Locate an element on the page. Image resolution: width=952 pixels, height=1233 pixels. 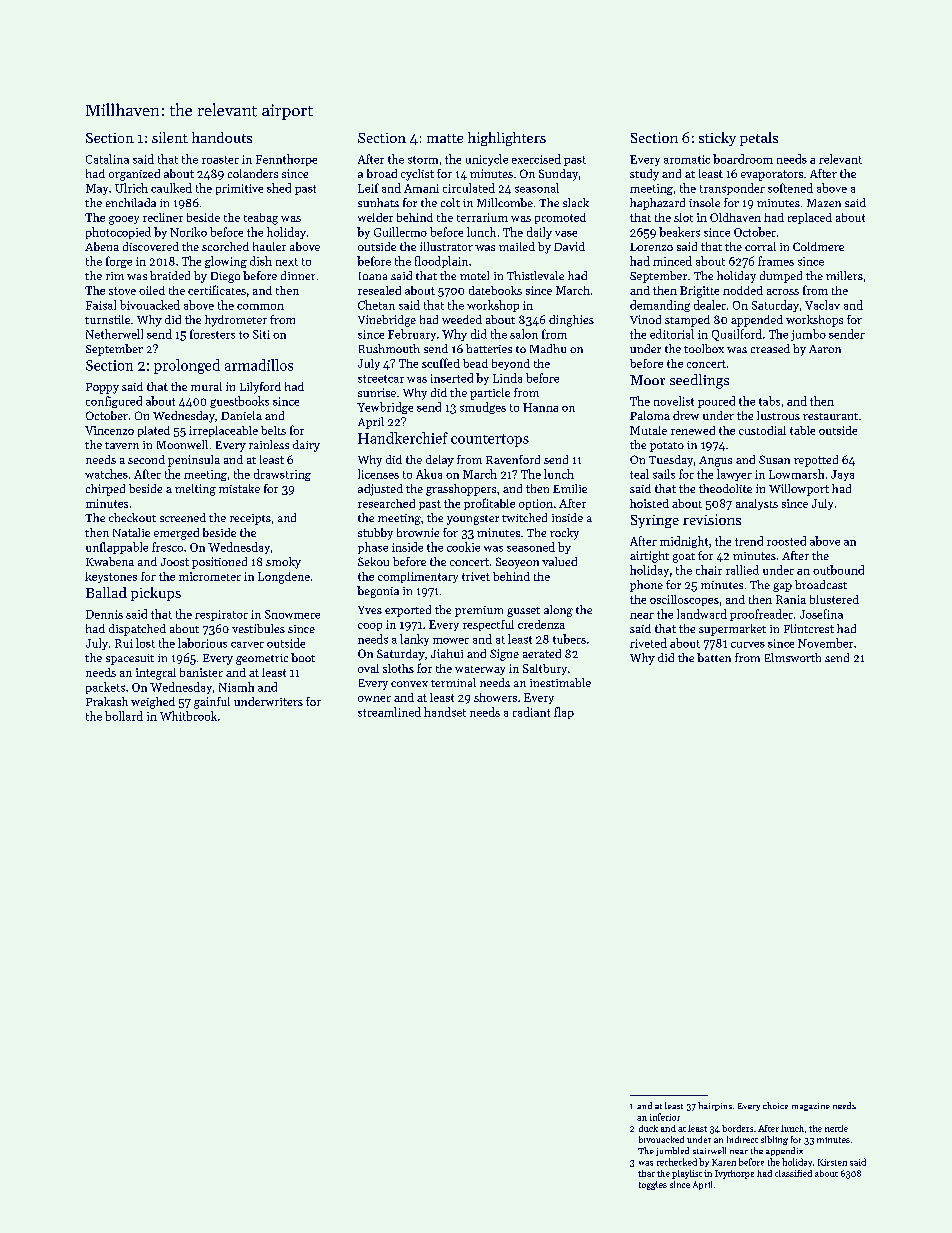
silent is located at coordinates (170, 137).
